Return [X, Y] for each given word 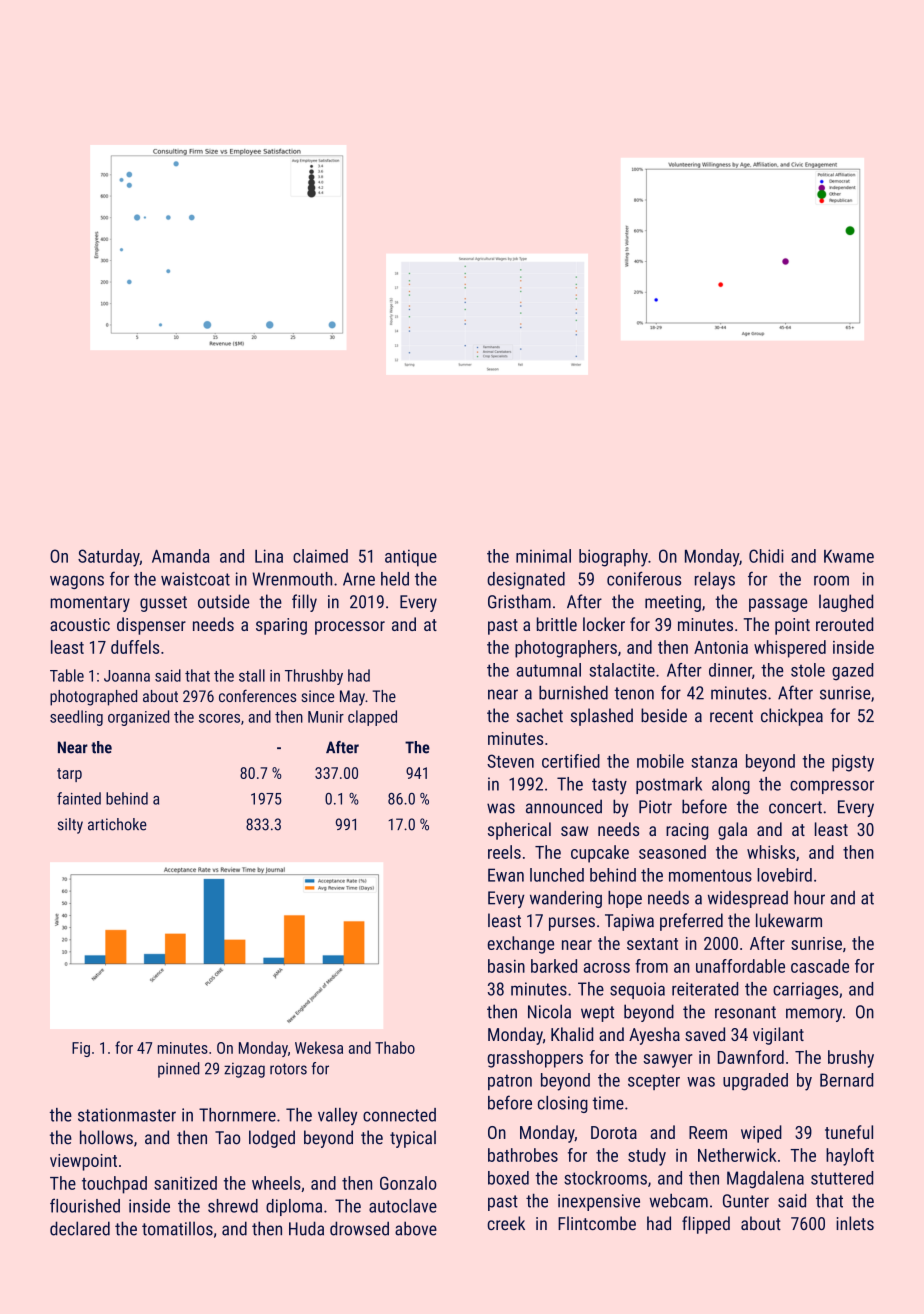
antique [411, 558]
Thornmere [237, 1115]
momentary [90, 604]
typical [413, 1139]
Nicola [549, 1011]
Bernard [846, 1080]
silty [70, 826]
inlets [855, 1223]
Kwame [849, 556]
